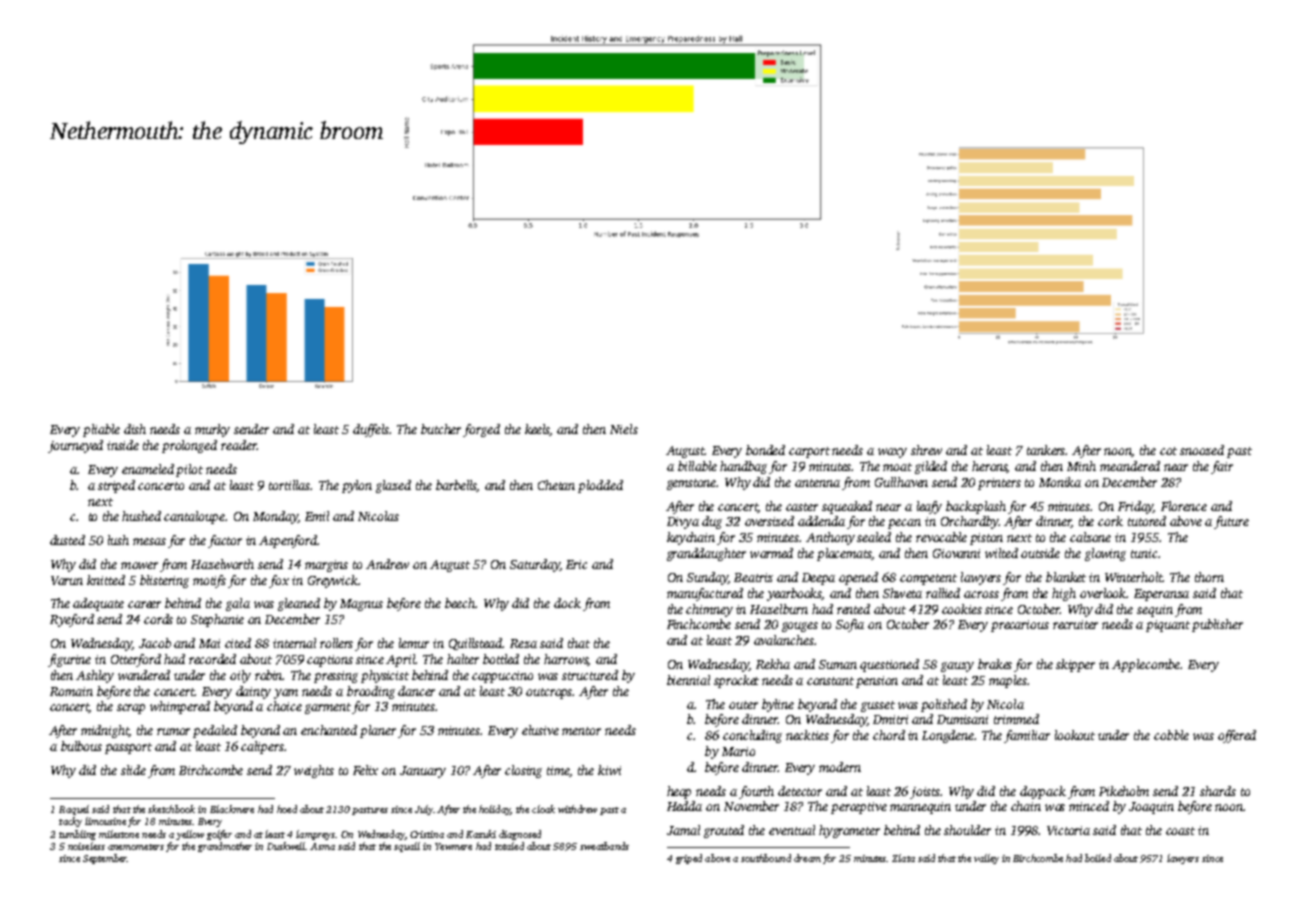 The height and width of the screenshot is (924, 1308). What do you see at coordinates (689, 859) in the screenshot?
I see `griped` at bounding box center [689, 859].
